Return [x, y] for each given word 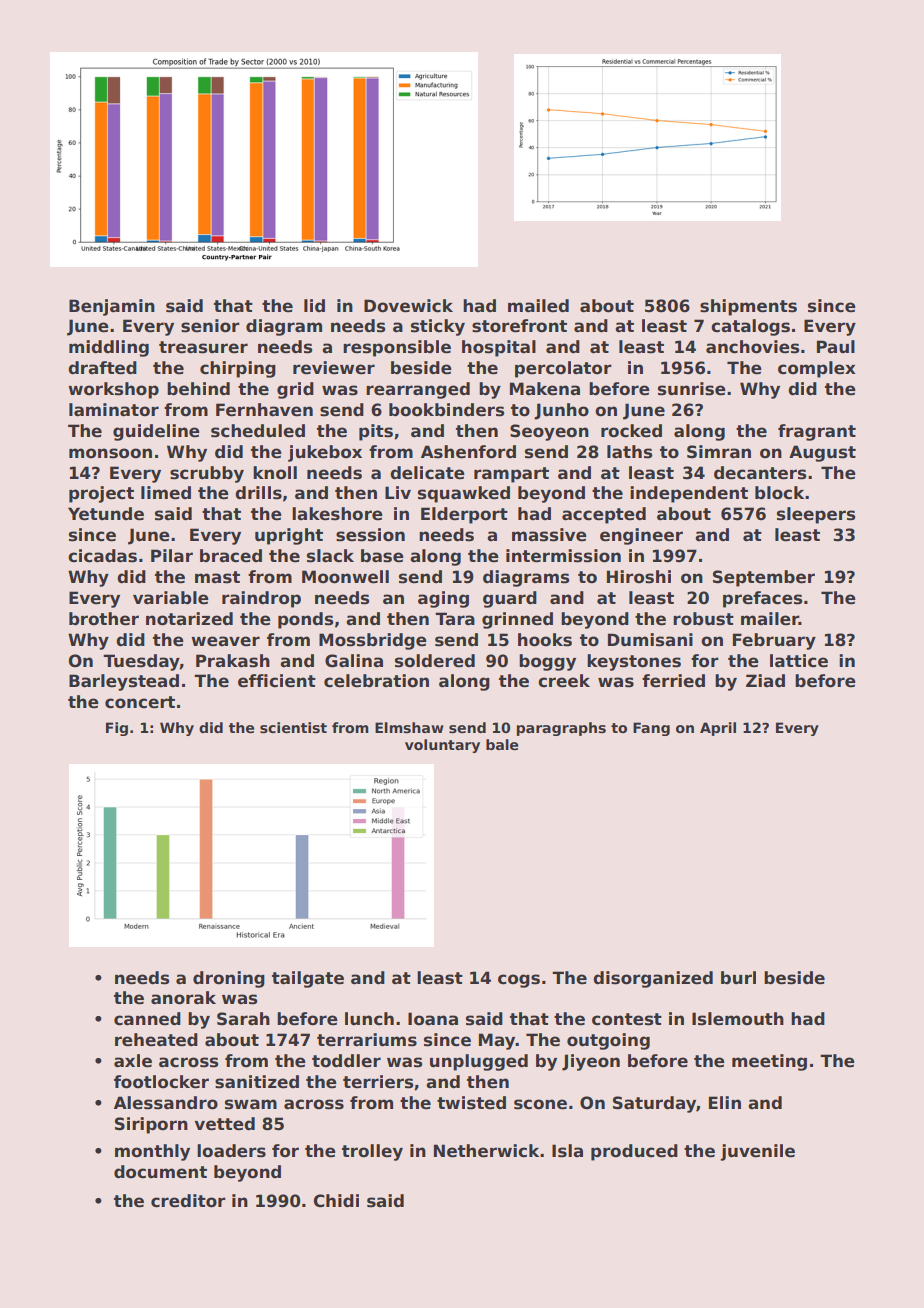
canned [147, 1019]
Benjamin [112, 307]
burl [738, 978]
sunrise [692, 389]
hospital [499, 348]
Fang [651, 729]
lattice [799, 661]
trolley [372, 1152]
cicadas [102, 556]
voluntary [442, 746]
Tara [455, 619]
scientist [293, 727]
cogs [519, 981]
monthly [152, 1152]
